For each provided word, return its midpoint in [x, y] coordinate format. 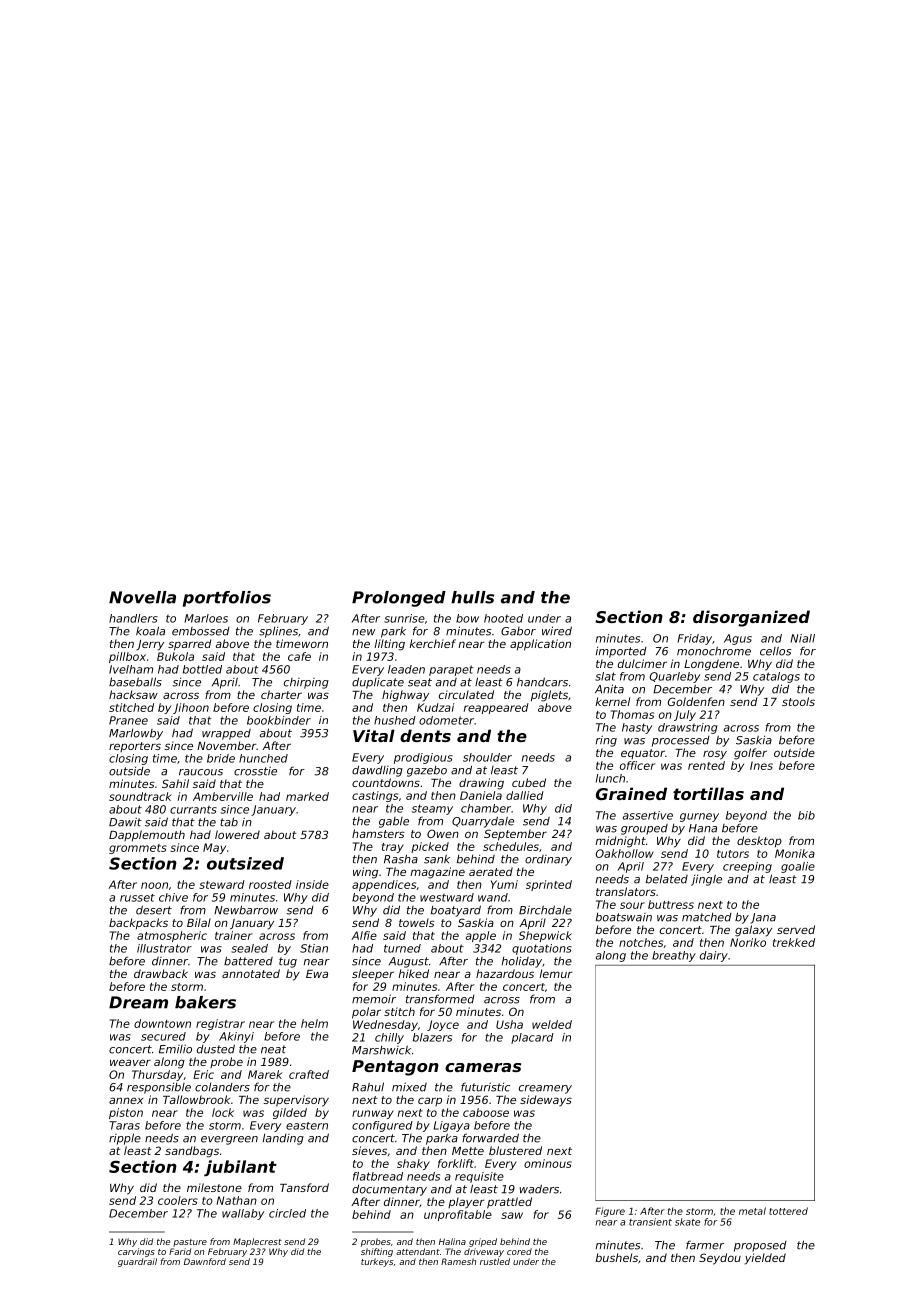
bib [806, 815]
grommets [138, 849]
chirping [306, 683]
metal [752, 1211]
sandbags [192, 1152]
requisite [479, 1177]
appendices [384, 885]
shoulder [487, 757]
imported [621, 652]
